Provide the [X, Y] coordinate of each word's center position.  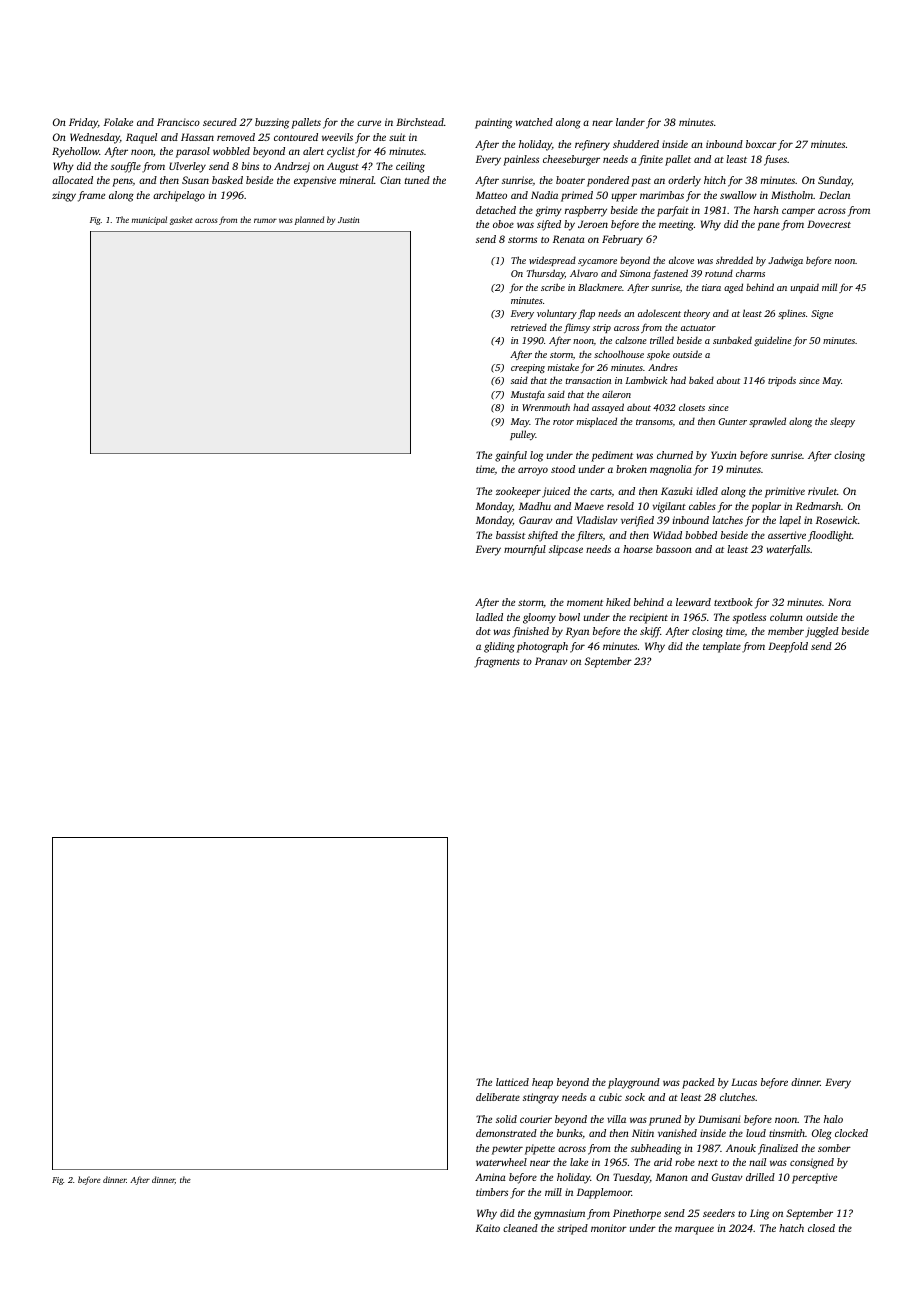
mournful [525, 550]
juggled [822, 632]
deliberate [498, 1097]
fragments [497, 662]
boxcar [761, 144]
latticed [512, 1082]
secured [220, 122]
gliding [499, 647]
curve [369, 123]
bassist [510, 535]
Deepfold [788, 647]
